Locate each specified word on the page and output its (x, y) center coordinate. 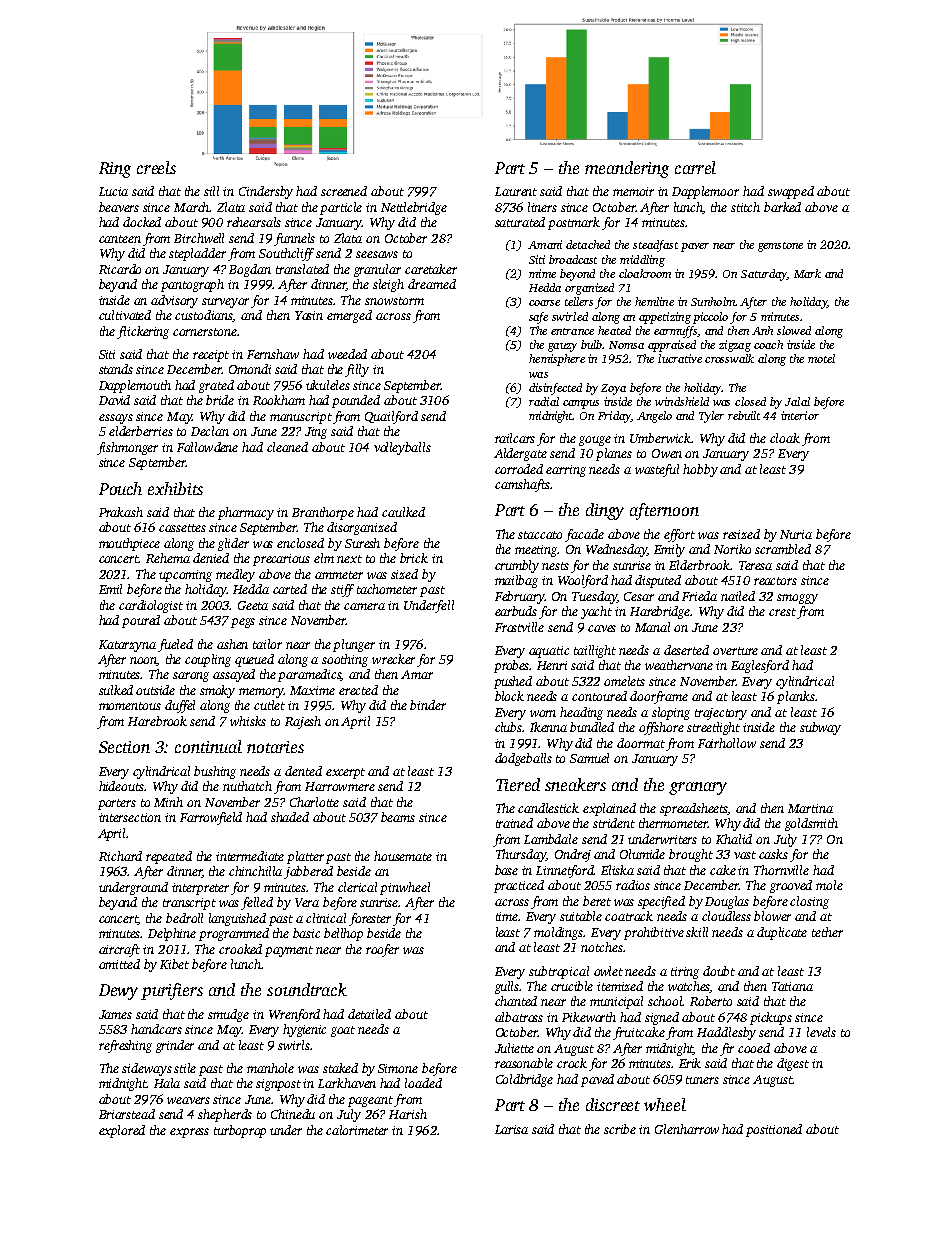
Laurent (516, 191)
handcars (156, 1029)
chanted (516, 1001)
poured (141, 621)
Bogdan (250, 270)
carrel (695, 167)
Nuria (796, 534)
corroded (519, 469)
